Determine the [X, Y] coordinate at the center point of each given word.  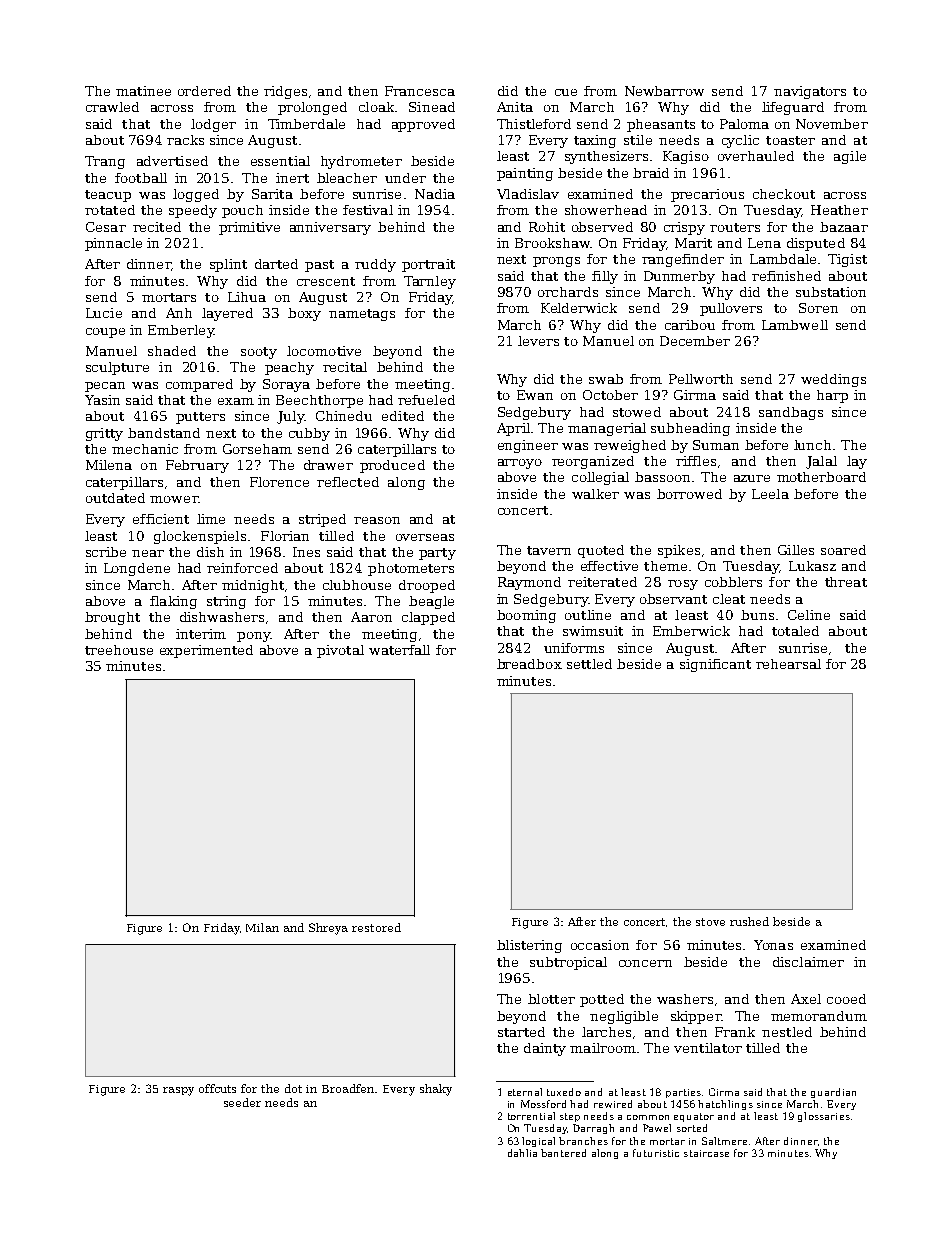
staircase [706, 1153]
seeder [242, 1102]
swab [606, 379]
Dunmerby [679, 277]
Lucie [104, 313]
